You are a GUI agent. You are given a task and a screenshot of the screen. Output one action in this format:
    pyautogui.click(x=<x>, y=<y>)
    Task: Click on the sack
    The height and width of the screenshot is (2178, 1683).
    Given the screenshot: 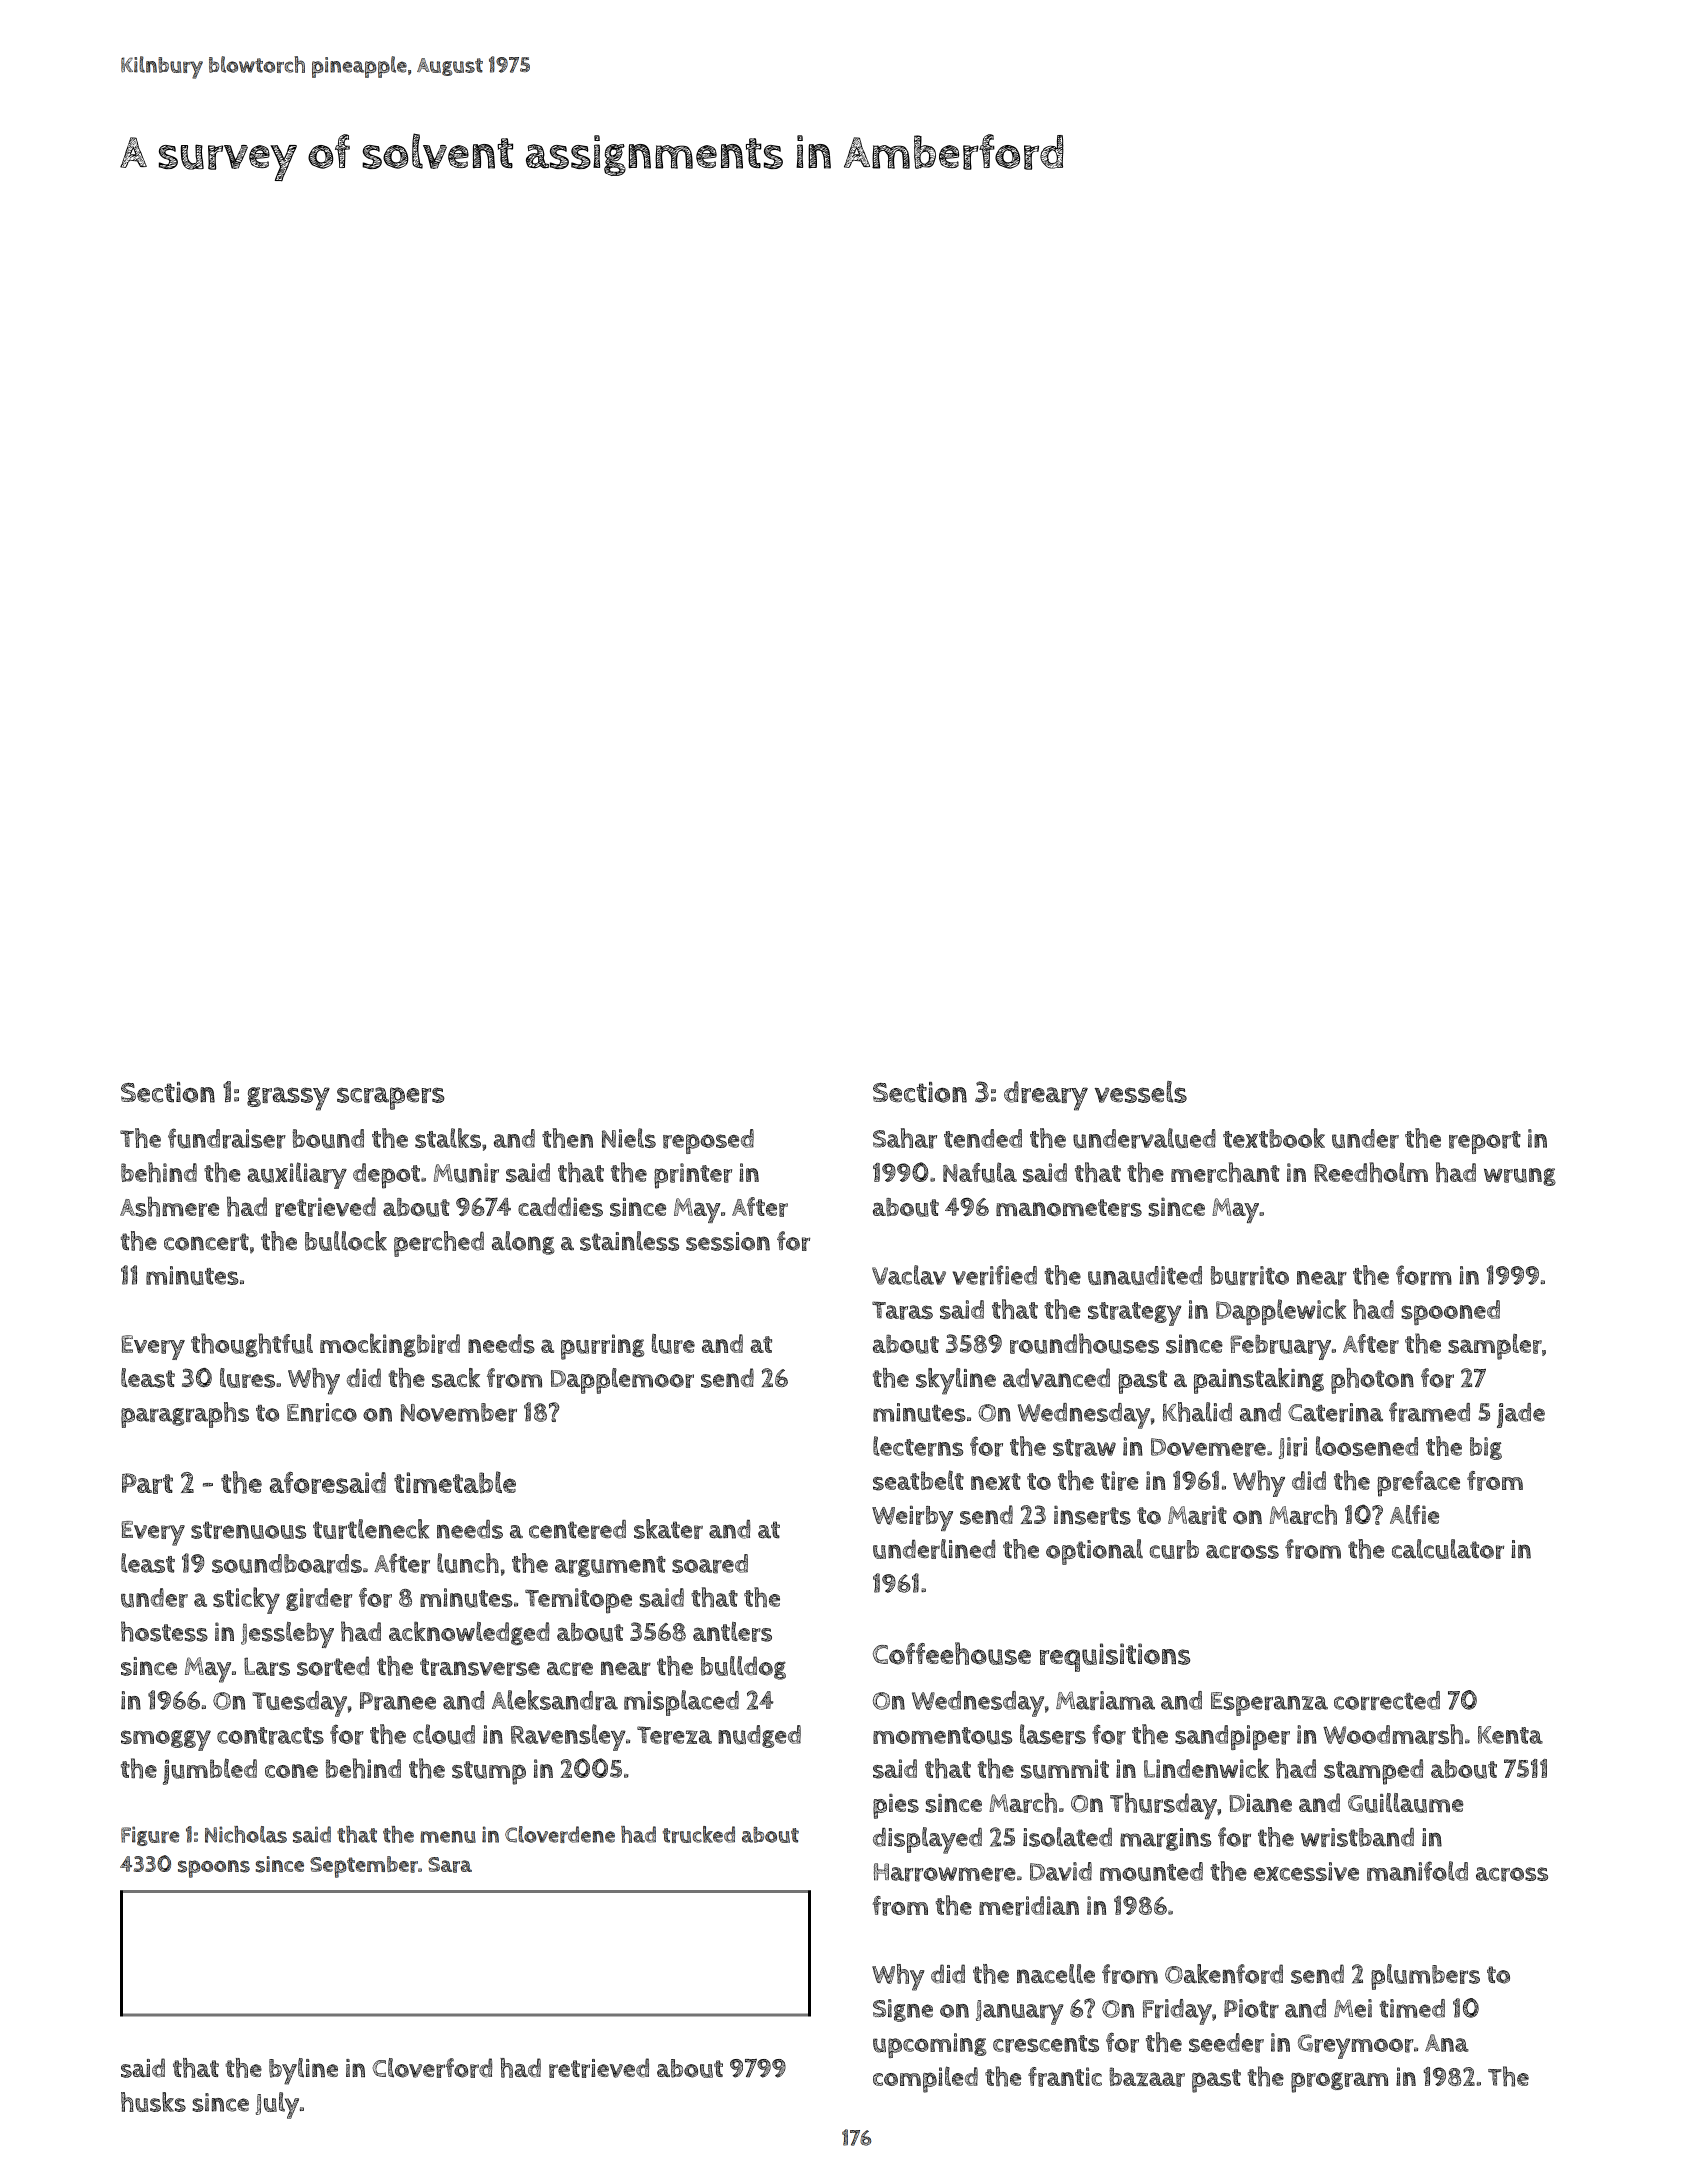 What is the action you would take?
    pyautogui.click(x=456, y=1378)
